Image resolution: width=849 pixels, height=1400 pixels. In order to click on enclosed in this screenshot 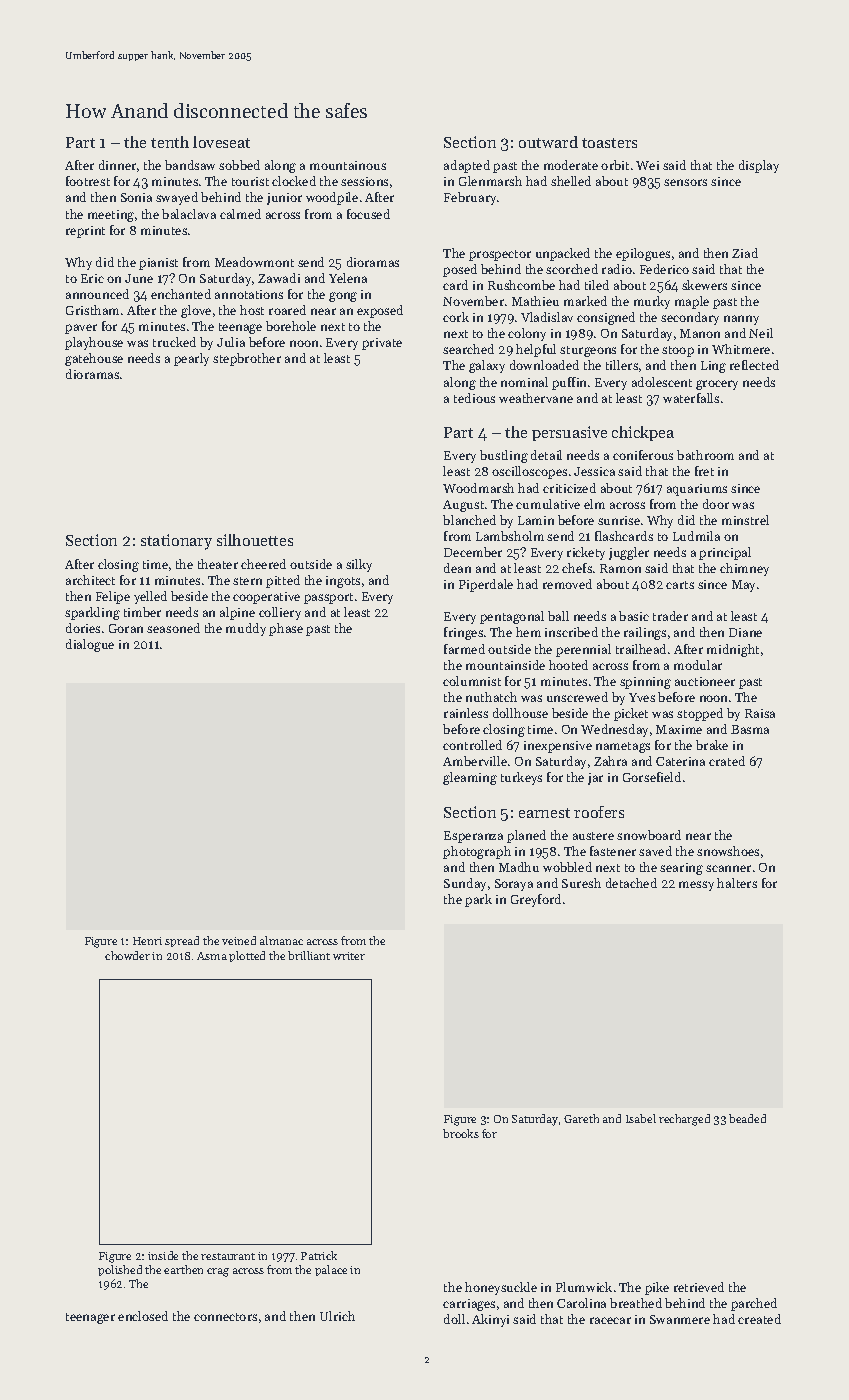, I will do `click(143, 1316)`.
